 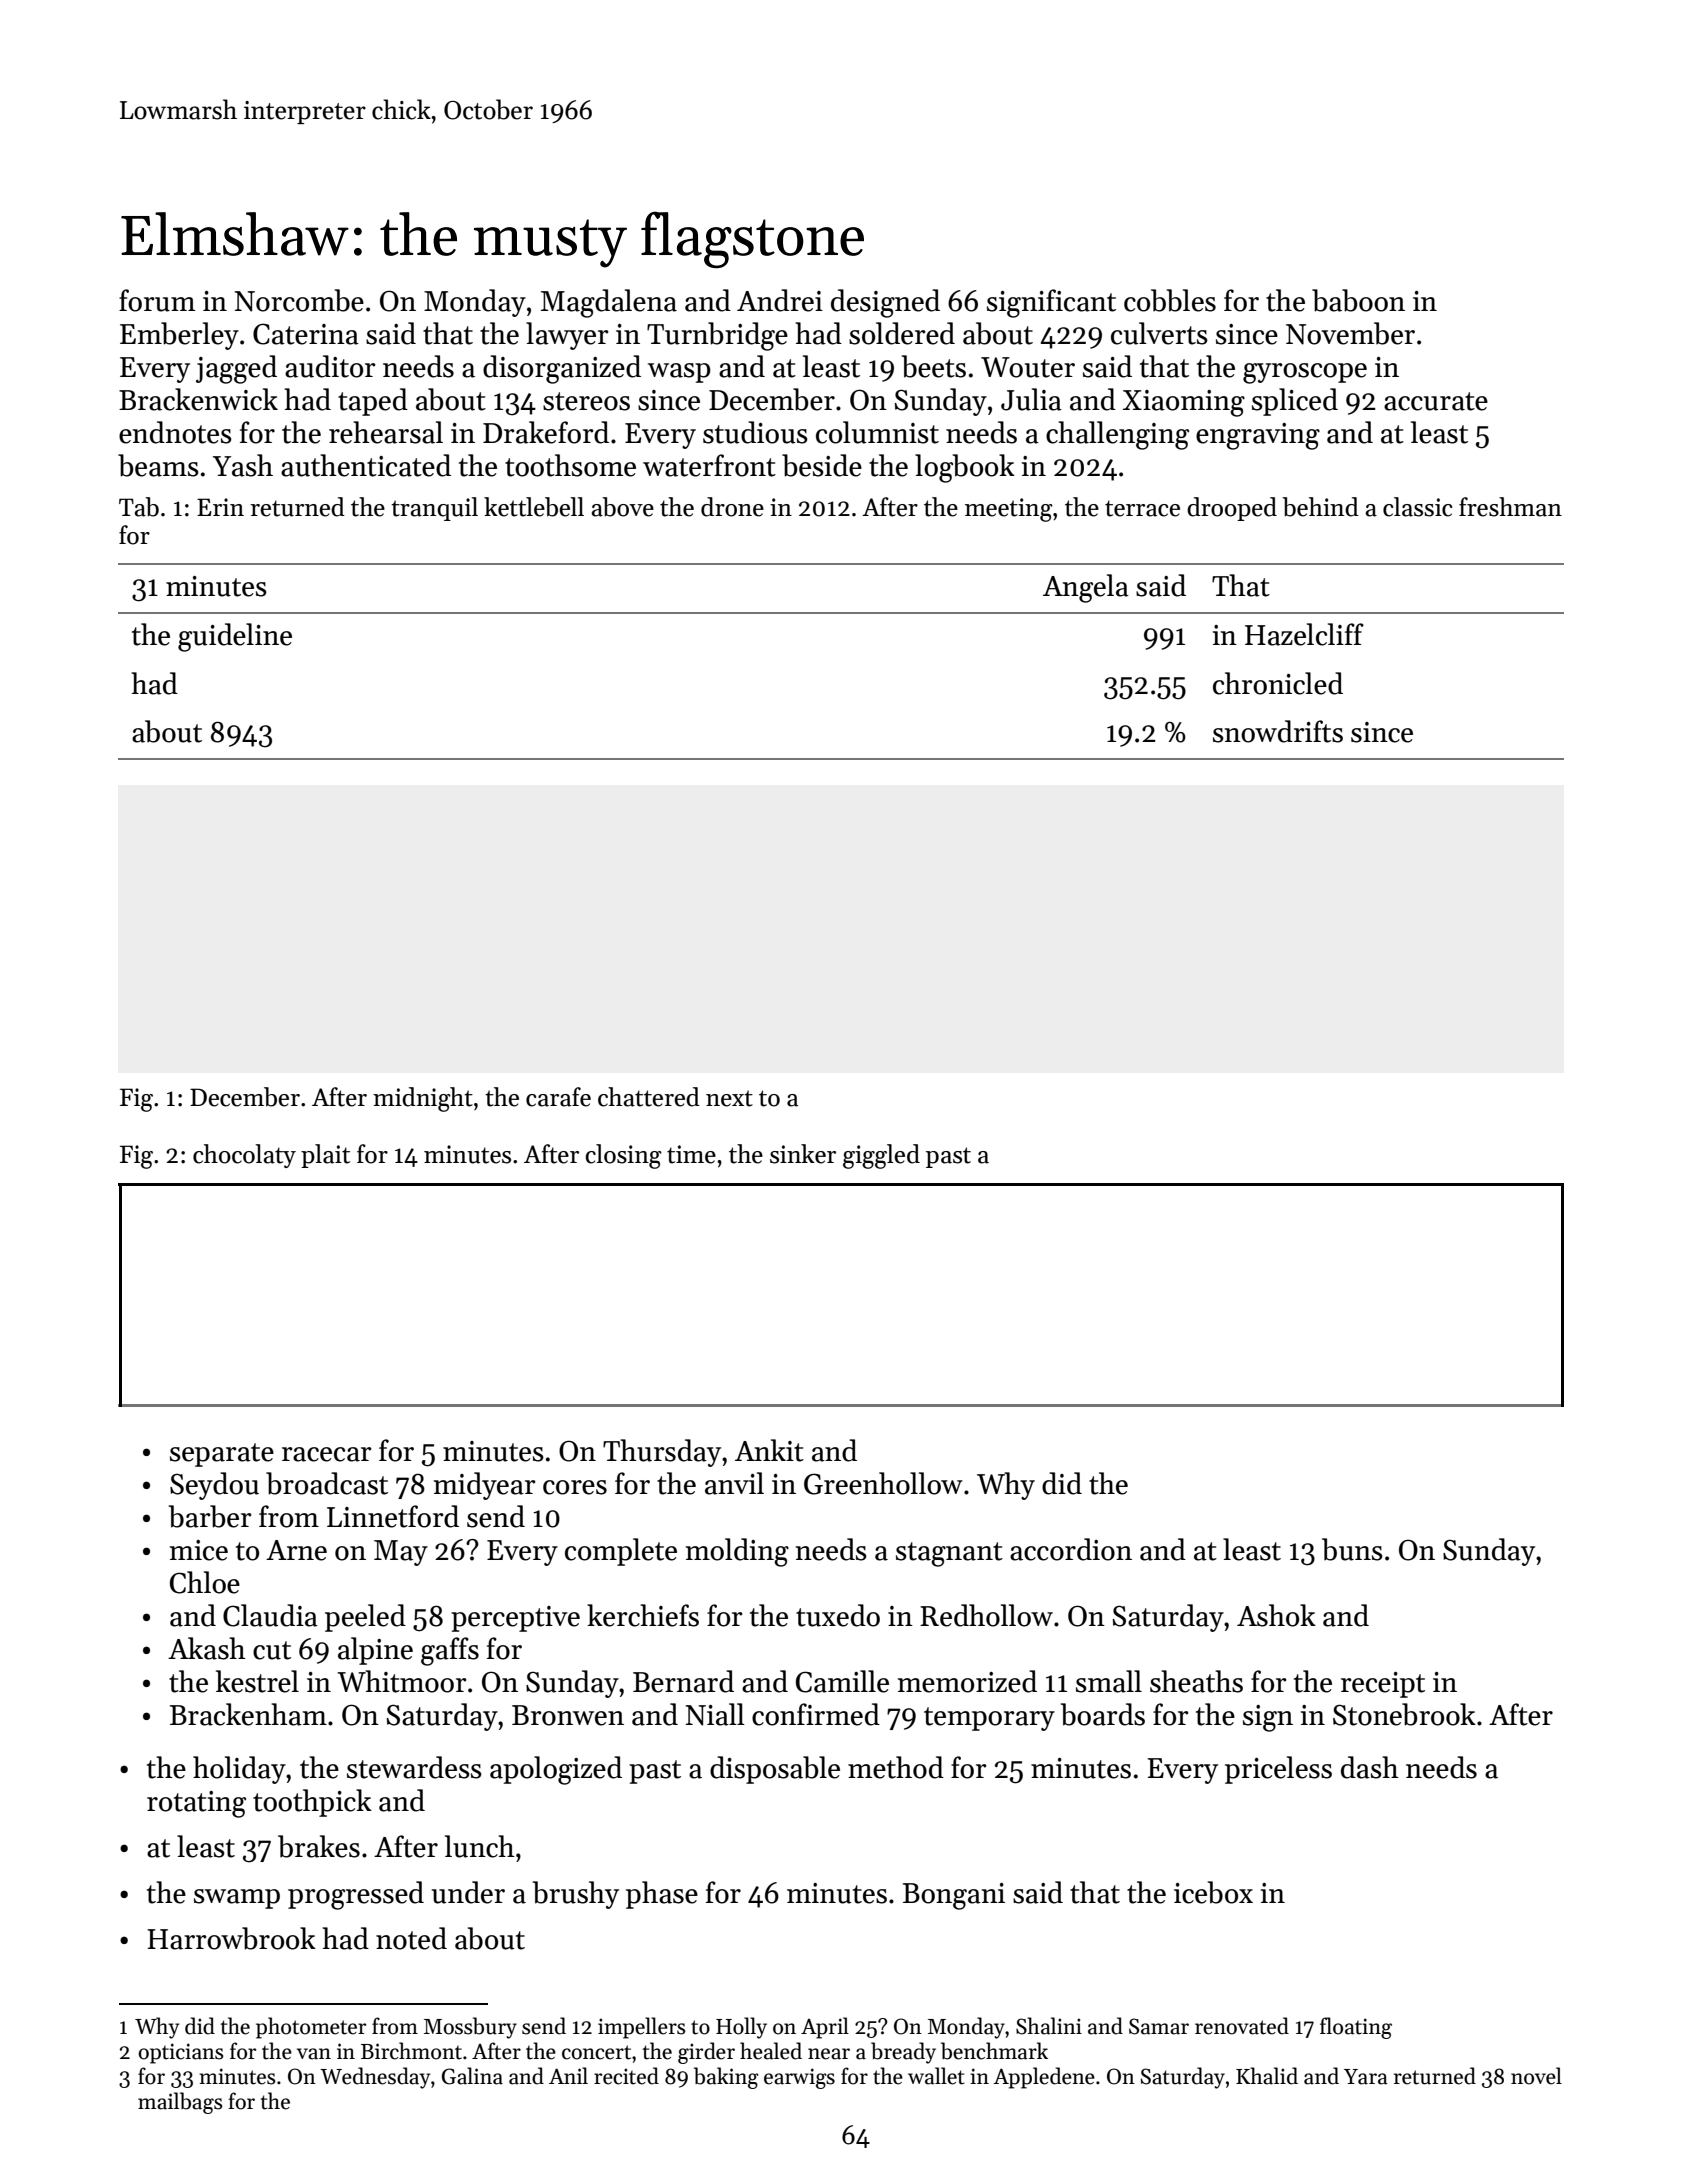 What do you see at coordinates (1278, 731) in the screenshot?
I see `snowdrifts` at bounding box center [1278, 731].
